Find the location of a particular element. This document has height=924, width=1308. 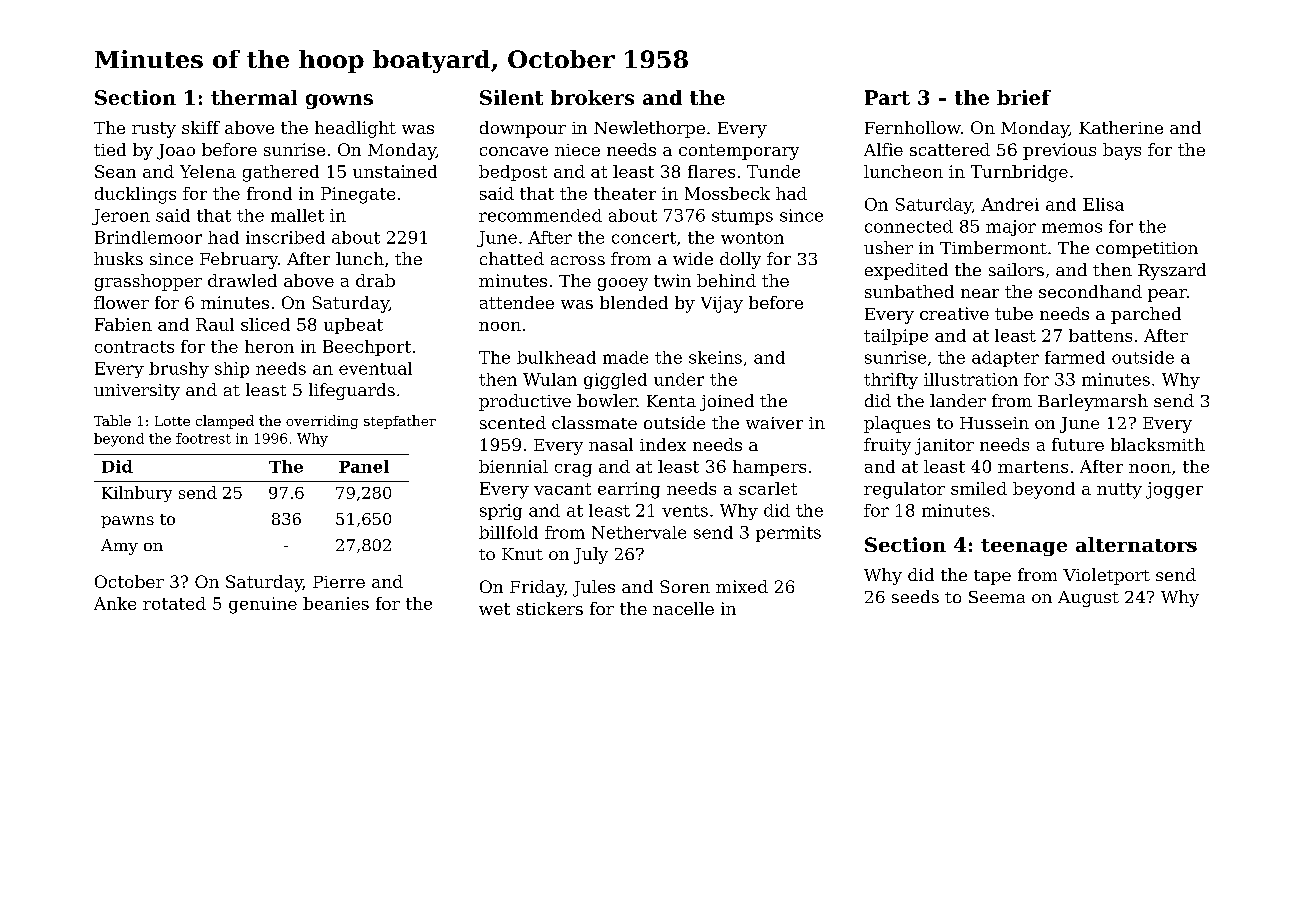

beanies is located at coordinates (336, 603).
